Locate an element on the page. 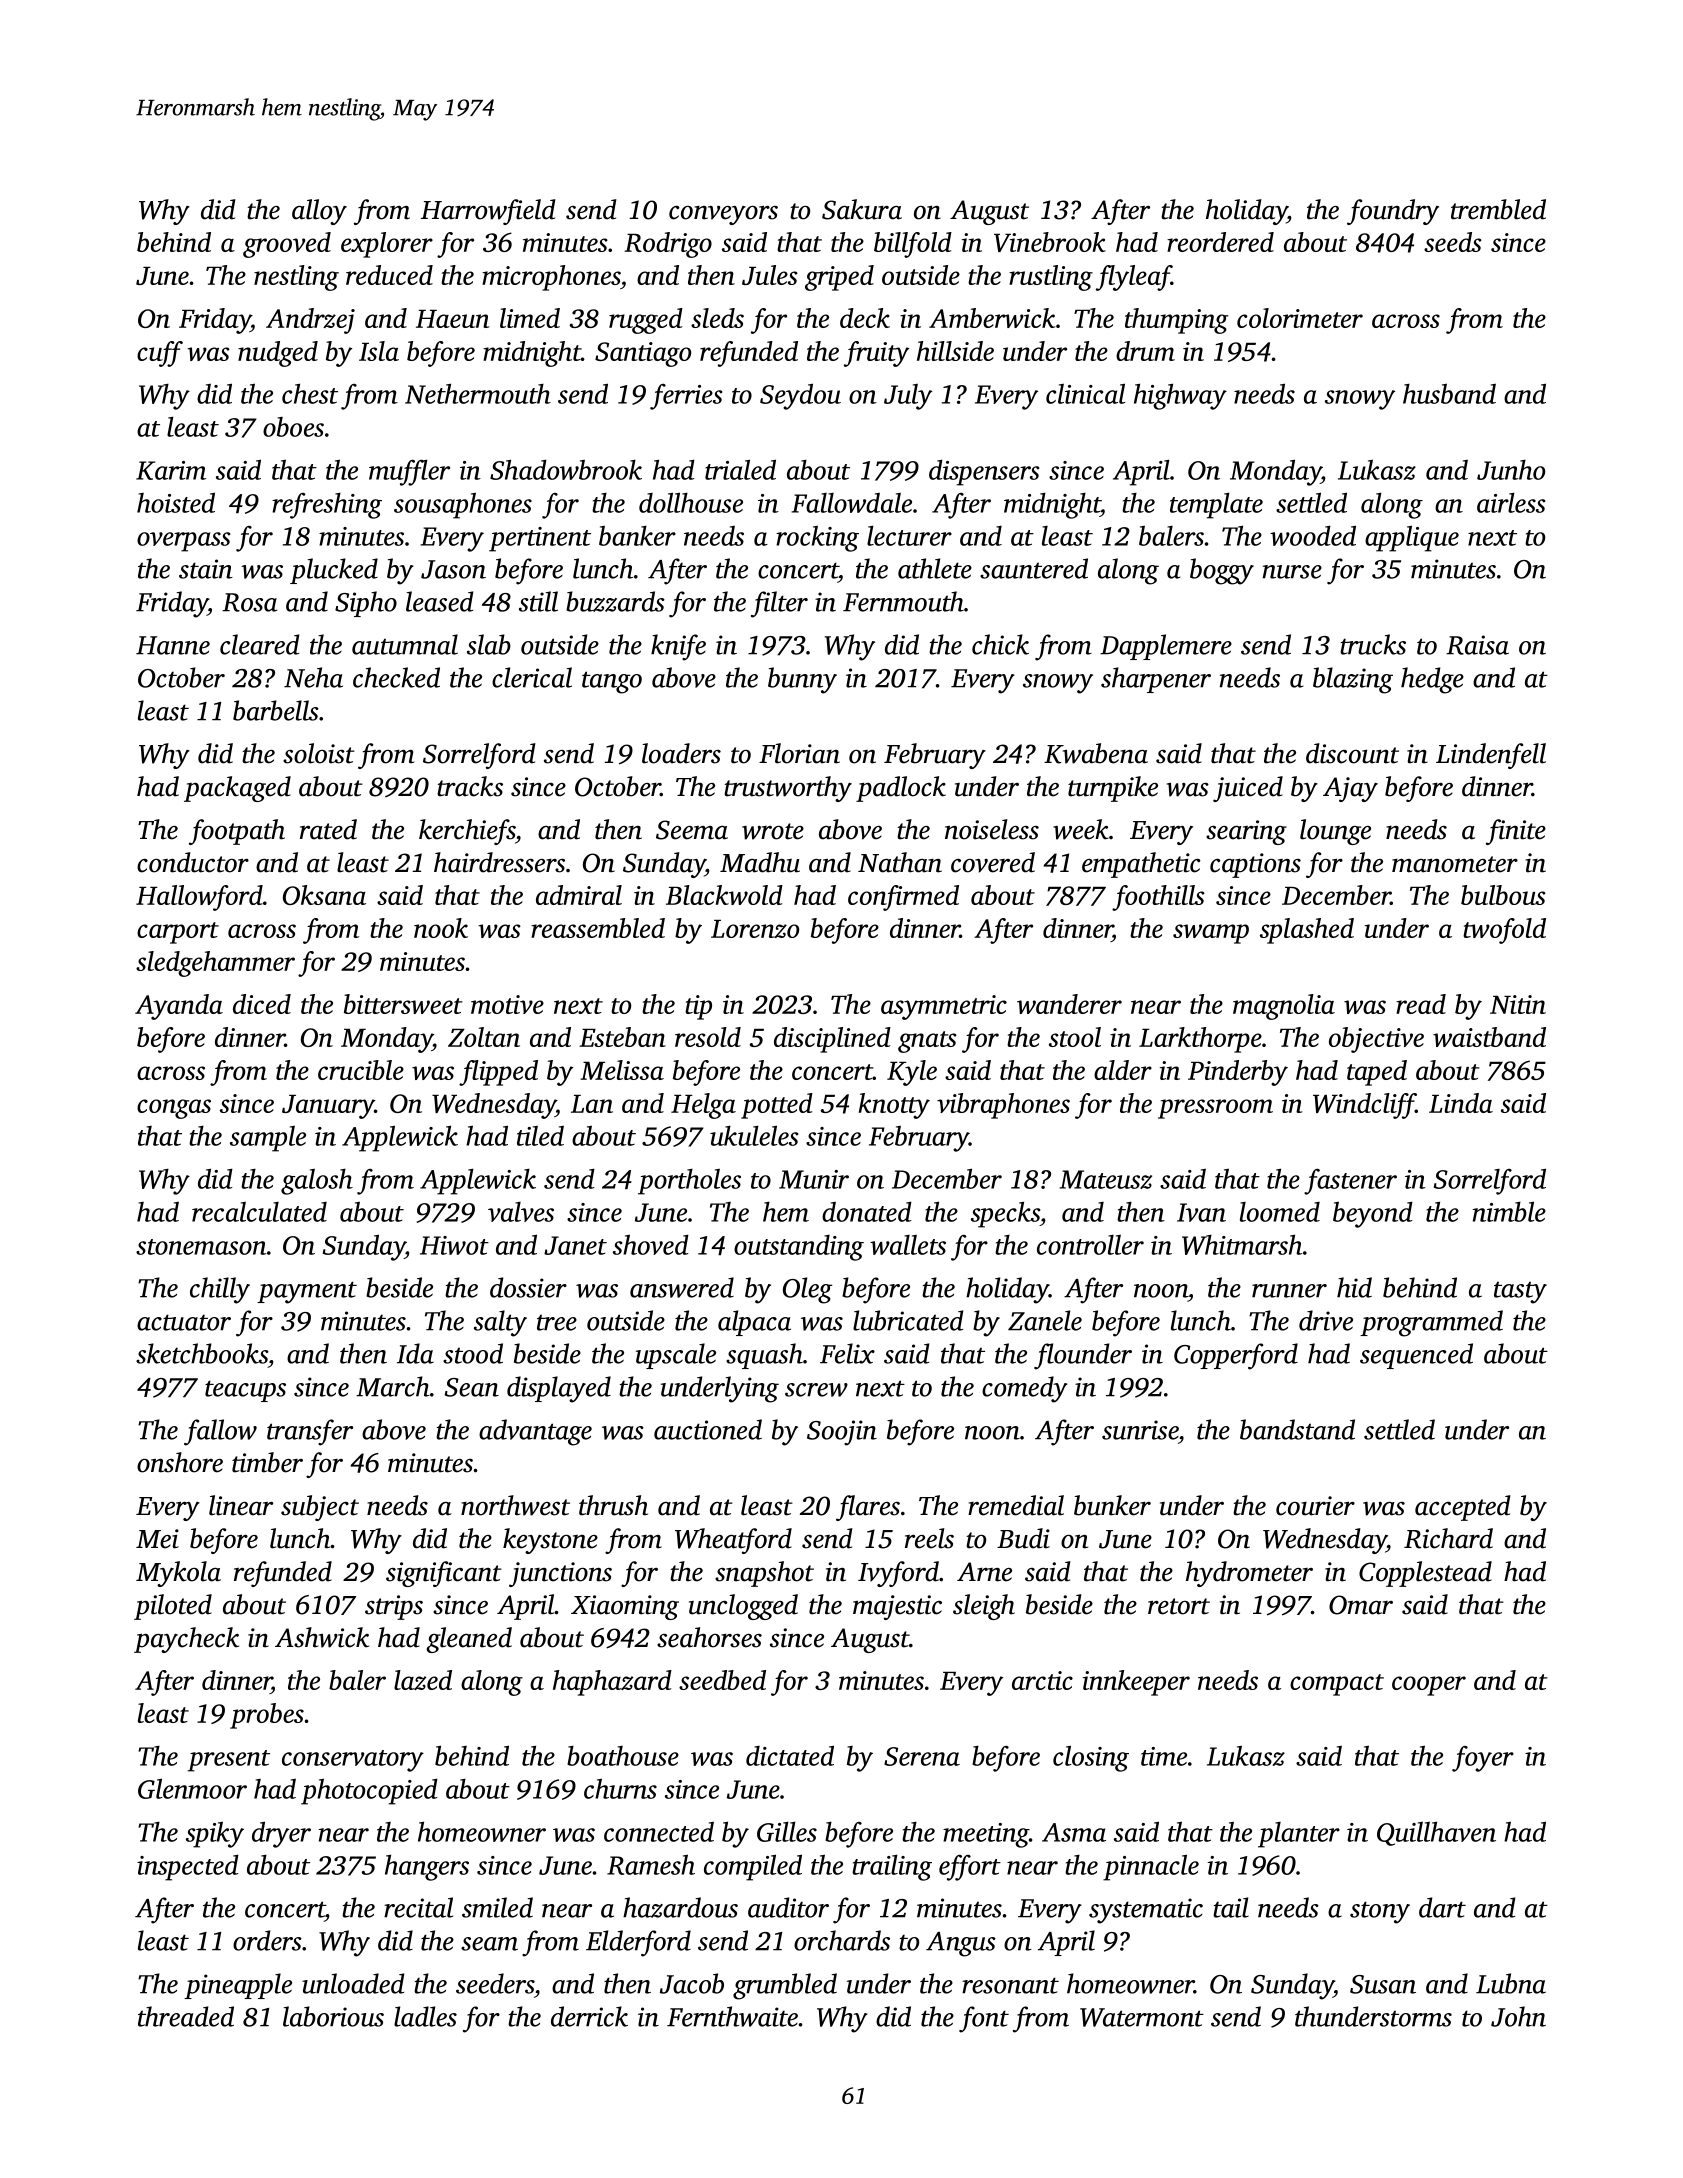  stonemason is located at coordinates (201, 1247).
